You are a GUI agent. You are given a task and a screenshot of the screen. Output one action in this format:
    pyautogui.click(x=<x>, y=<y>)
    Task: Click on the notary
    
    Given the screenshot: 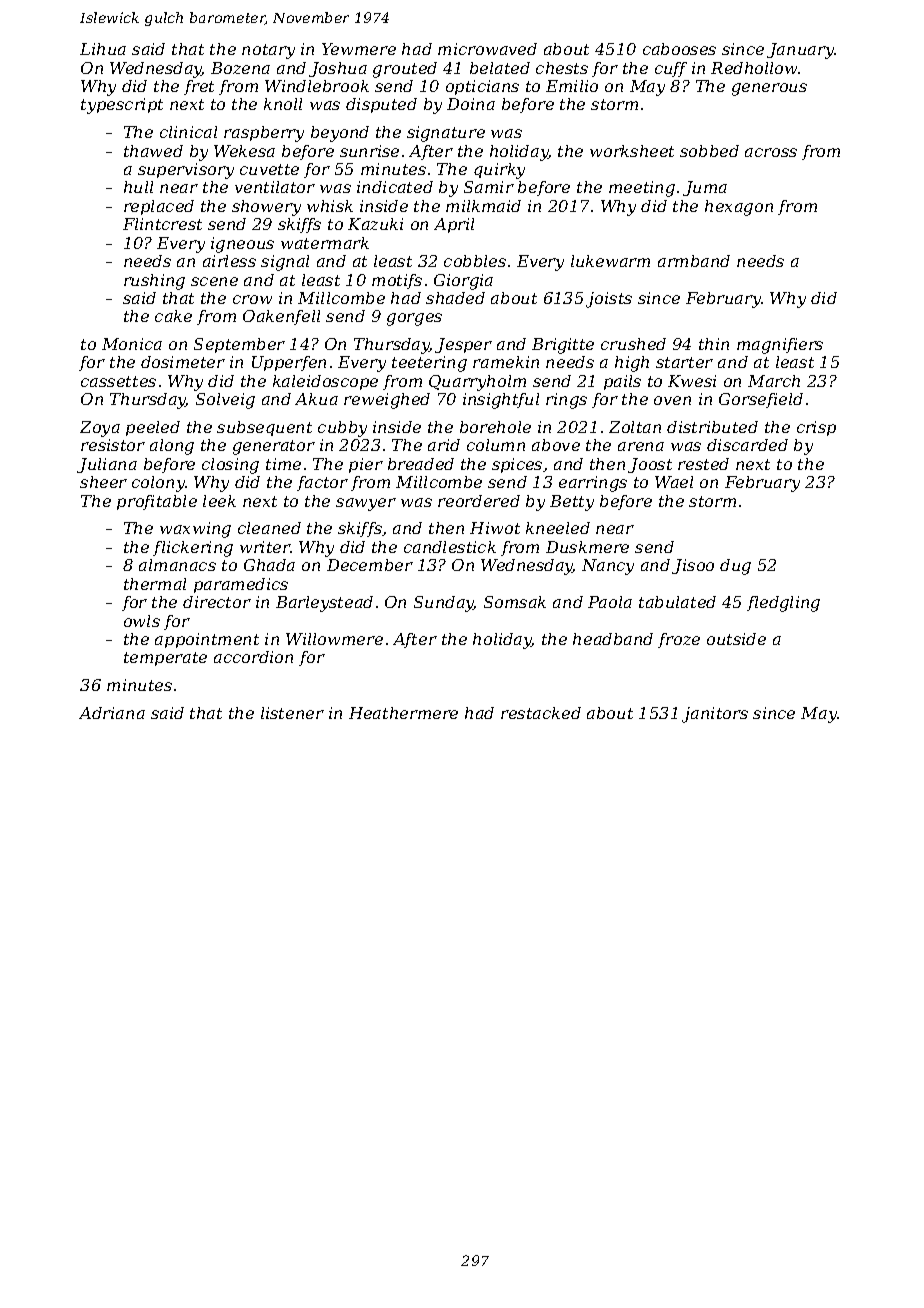 What is the action you would take?
    pyautogui.click(x=268, y=51)
